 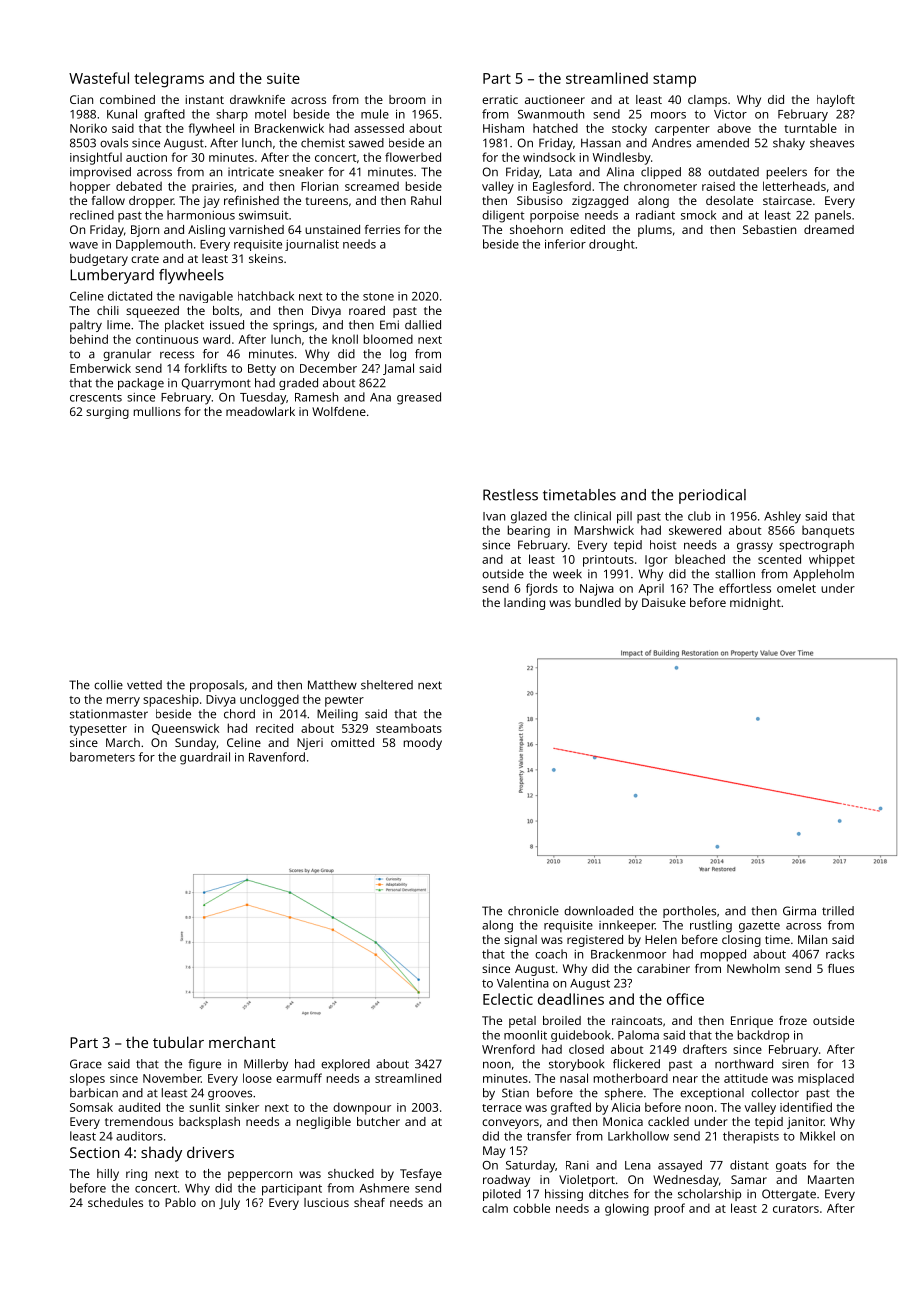 I want to click on hayloft, so click(x=836, y=101).
